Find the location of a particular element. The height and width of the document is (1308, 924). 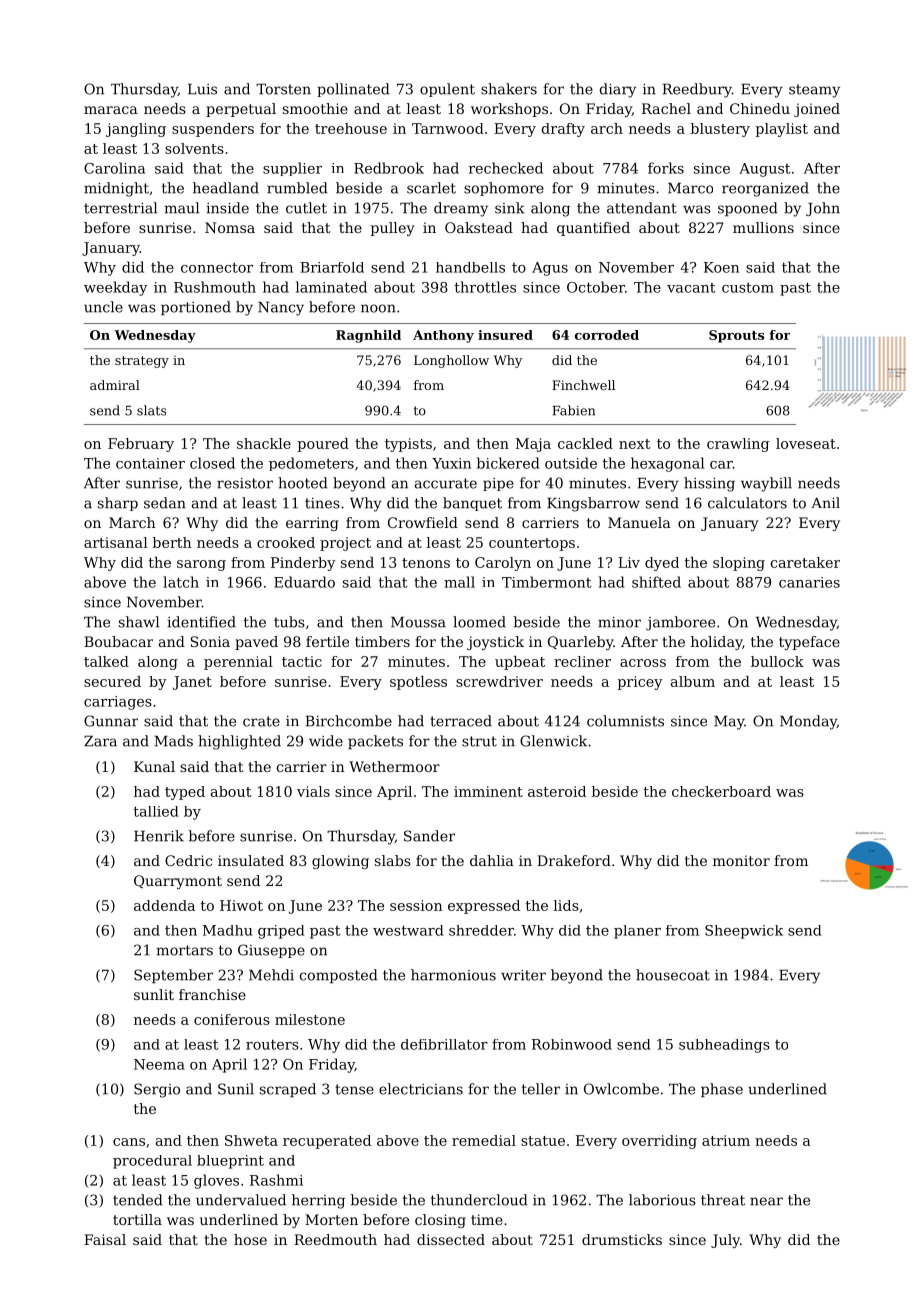

statue is located at coordinates (543, 1141).
